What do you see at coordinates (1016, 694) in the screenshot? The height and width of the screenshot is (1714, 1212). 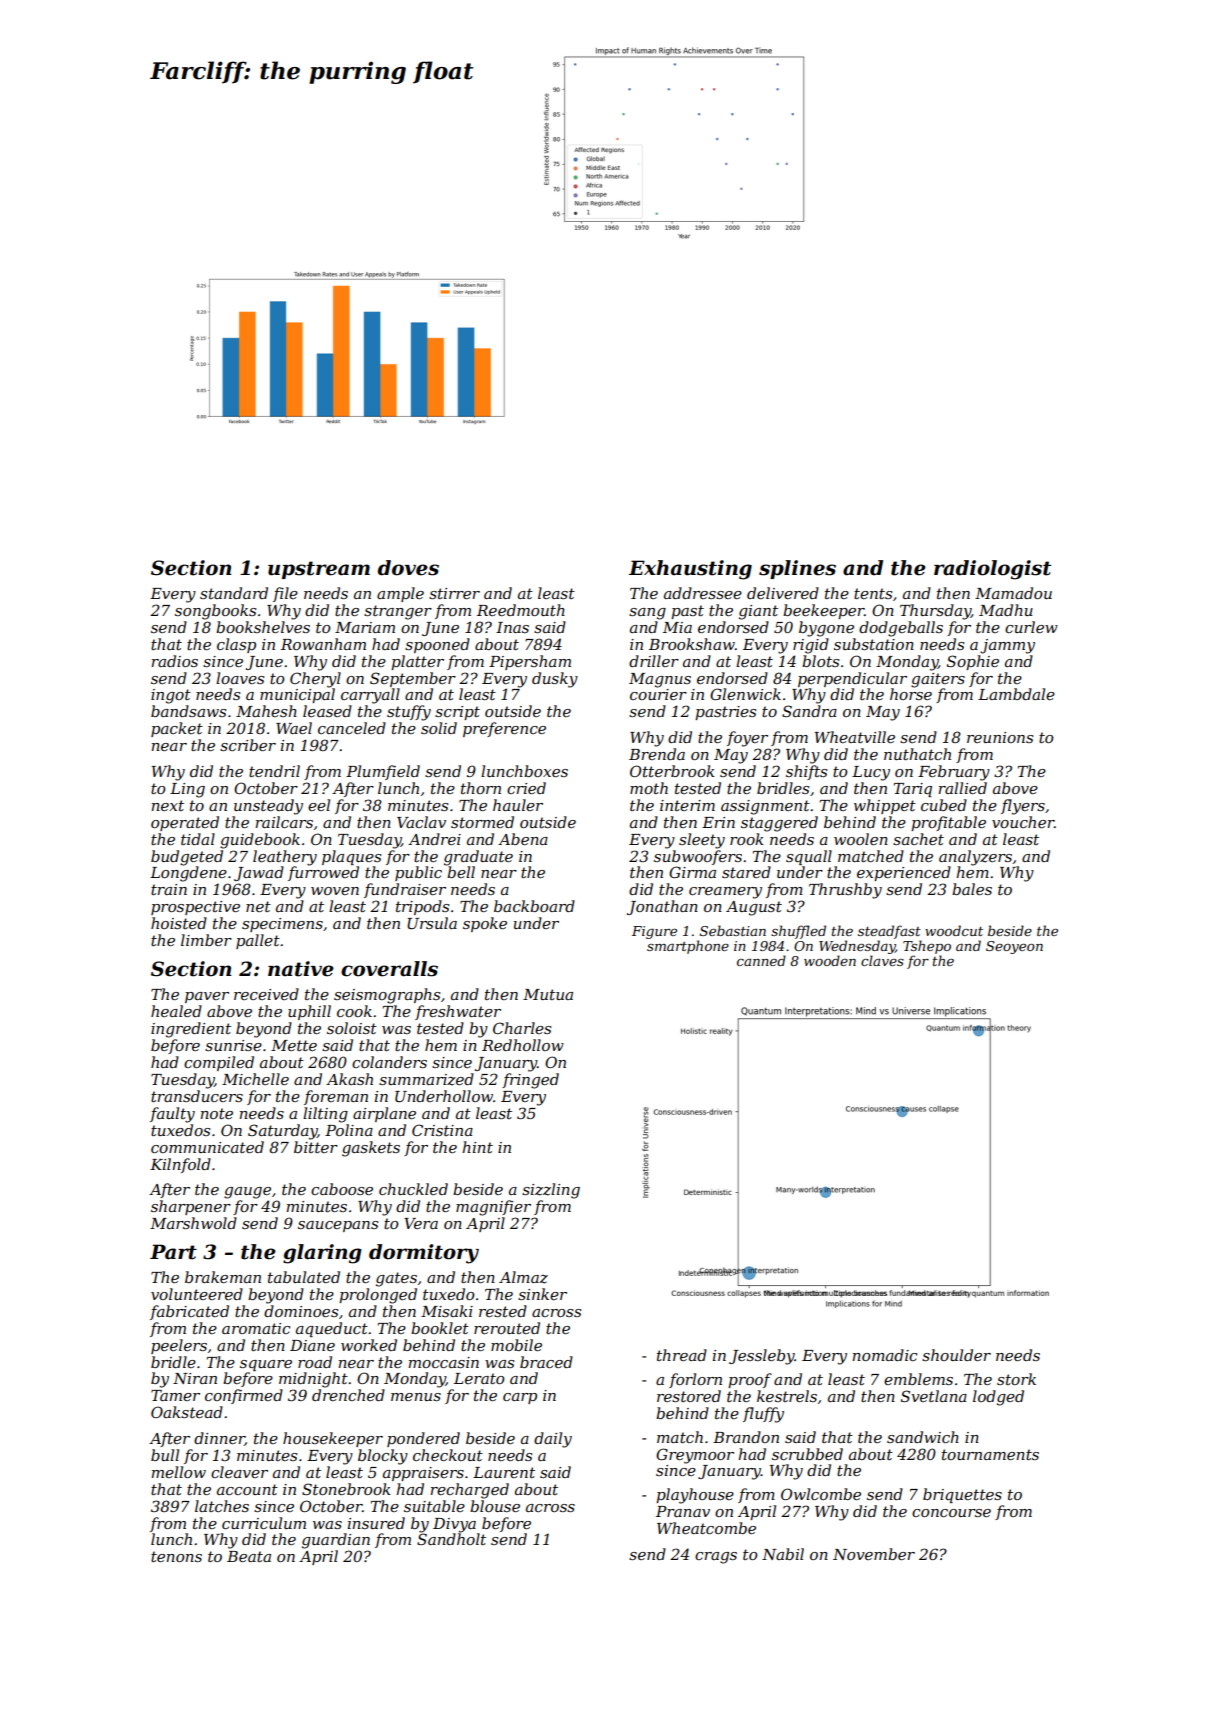 I see `Lambdale` at bounding box center [1016, 694].
